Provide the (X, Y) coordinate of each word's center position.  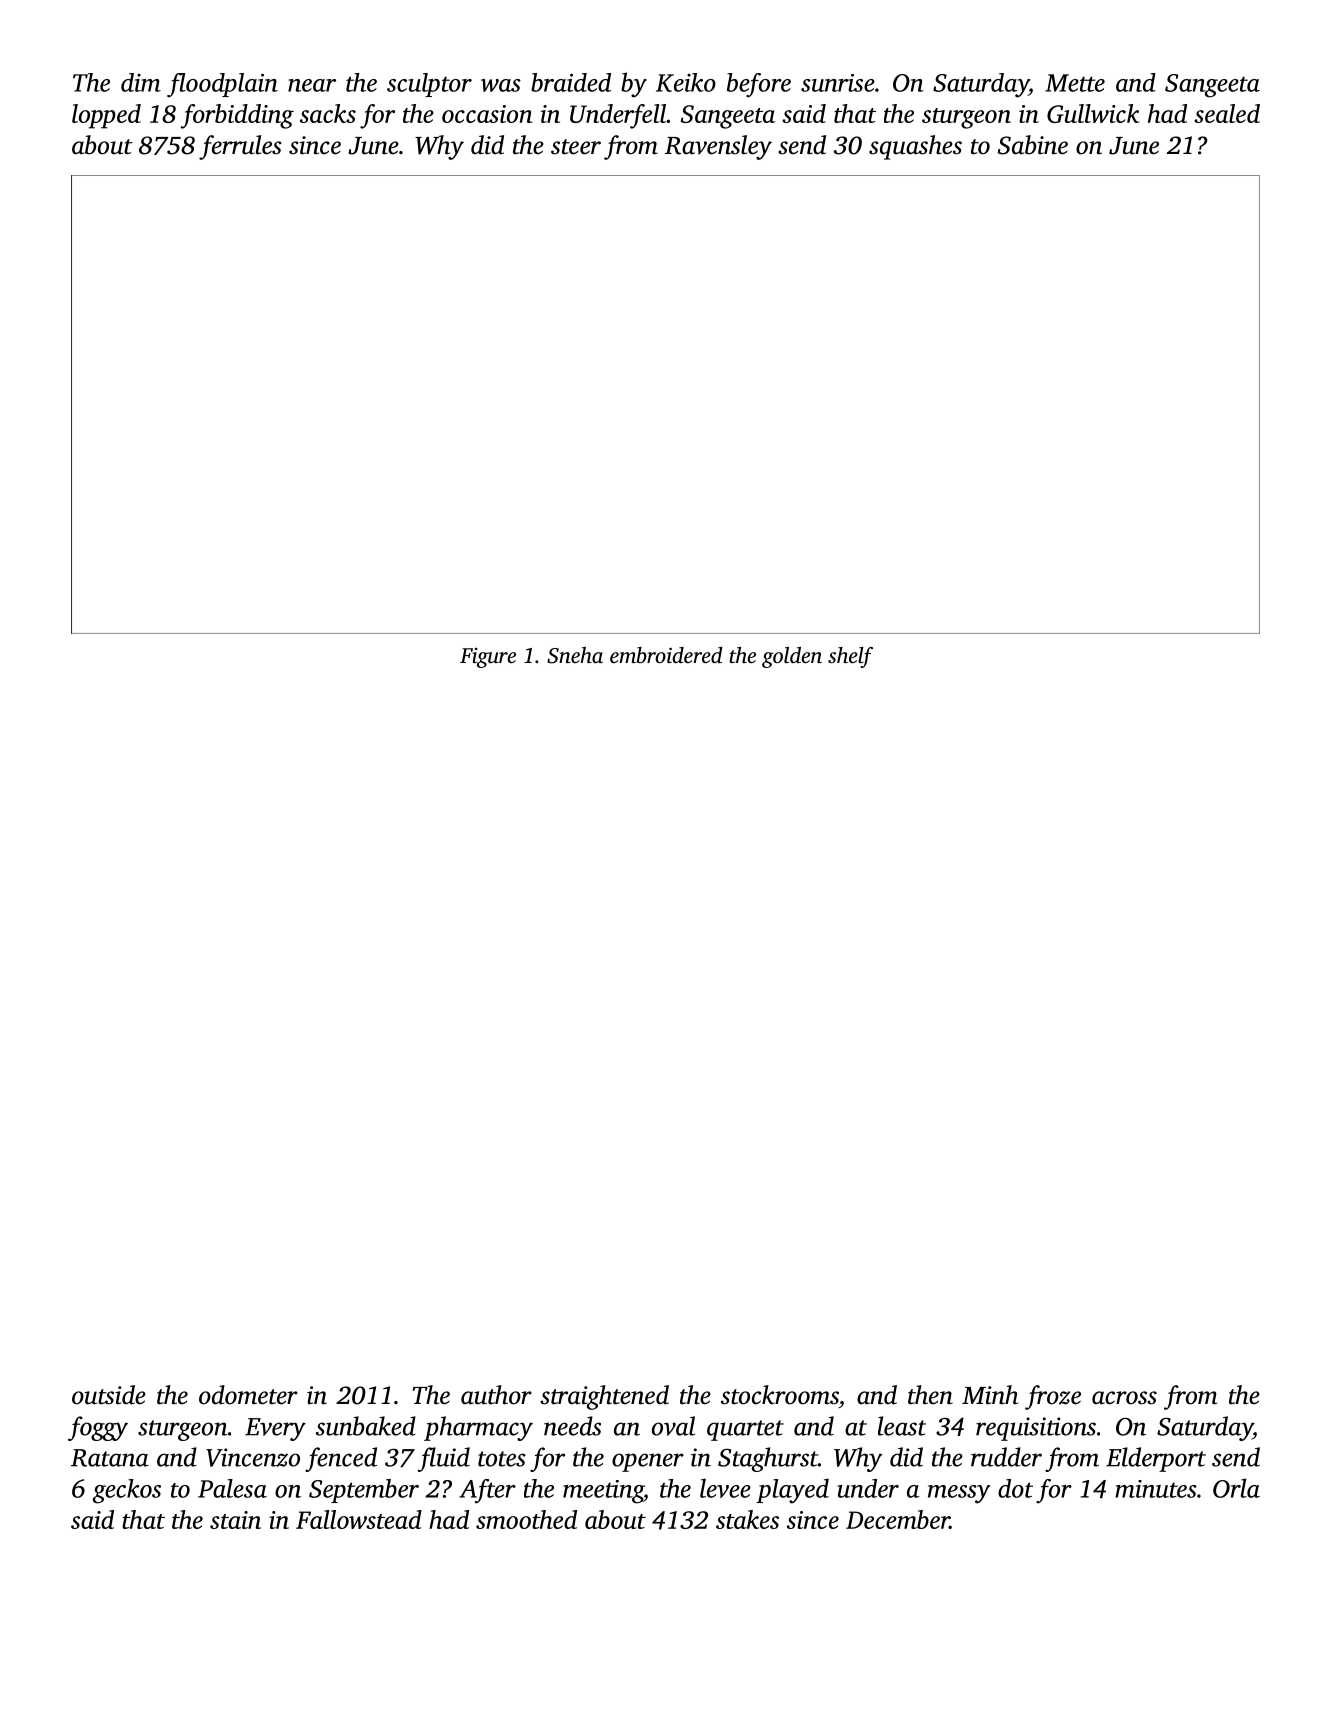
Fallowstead (359, 1519)
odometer (248, 1395)
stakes (747, 1519)
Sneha (575, 655)
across (1124, 1398)
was (501, 85)
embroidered (666, 655)
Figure (488, 658)
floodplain (222, 85)
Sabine (1032, 145)
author (496, 1395)
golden (792, 657)
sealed (1227, 113)
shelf (850, 657)
